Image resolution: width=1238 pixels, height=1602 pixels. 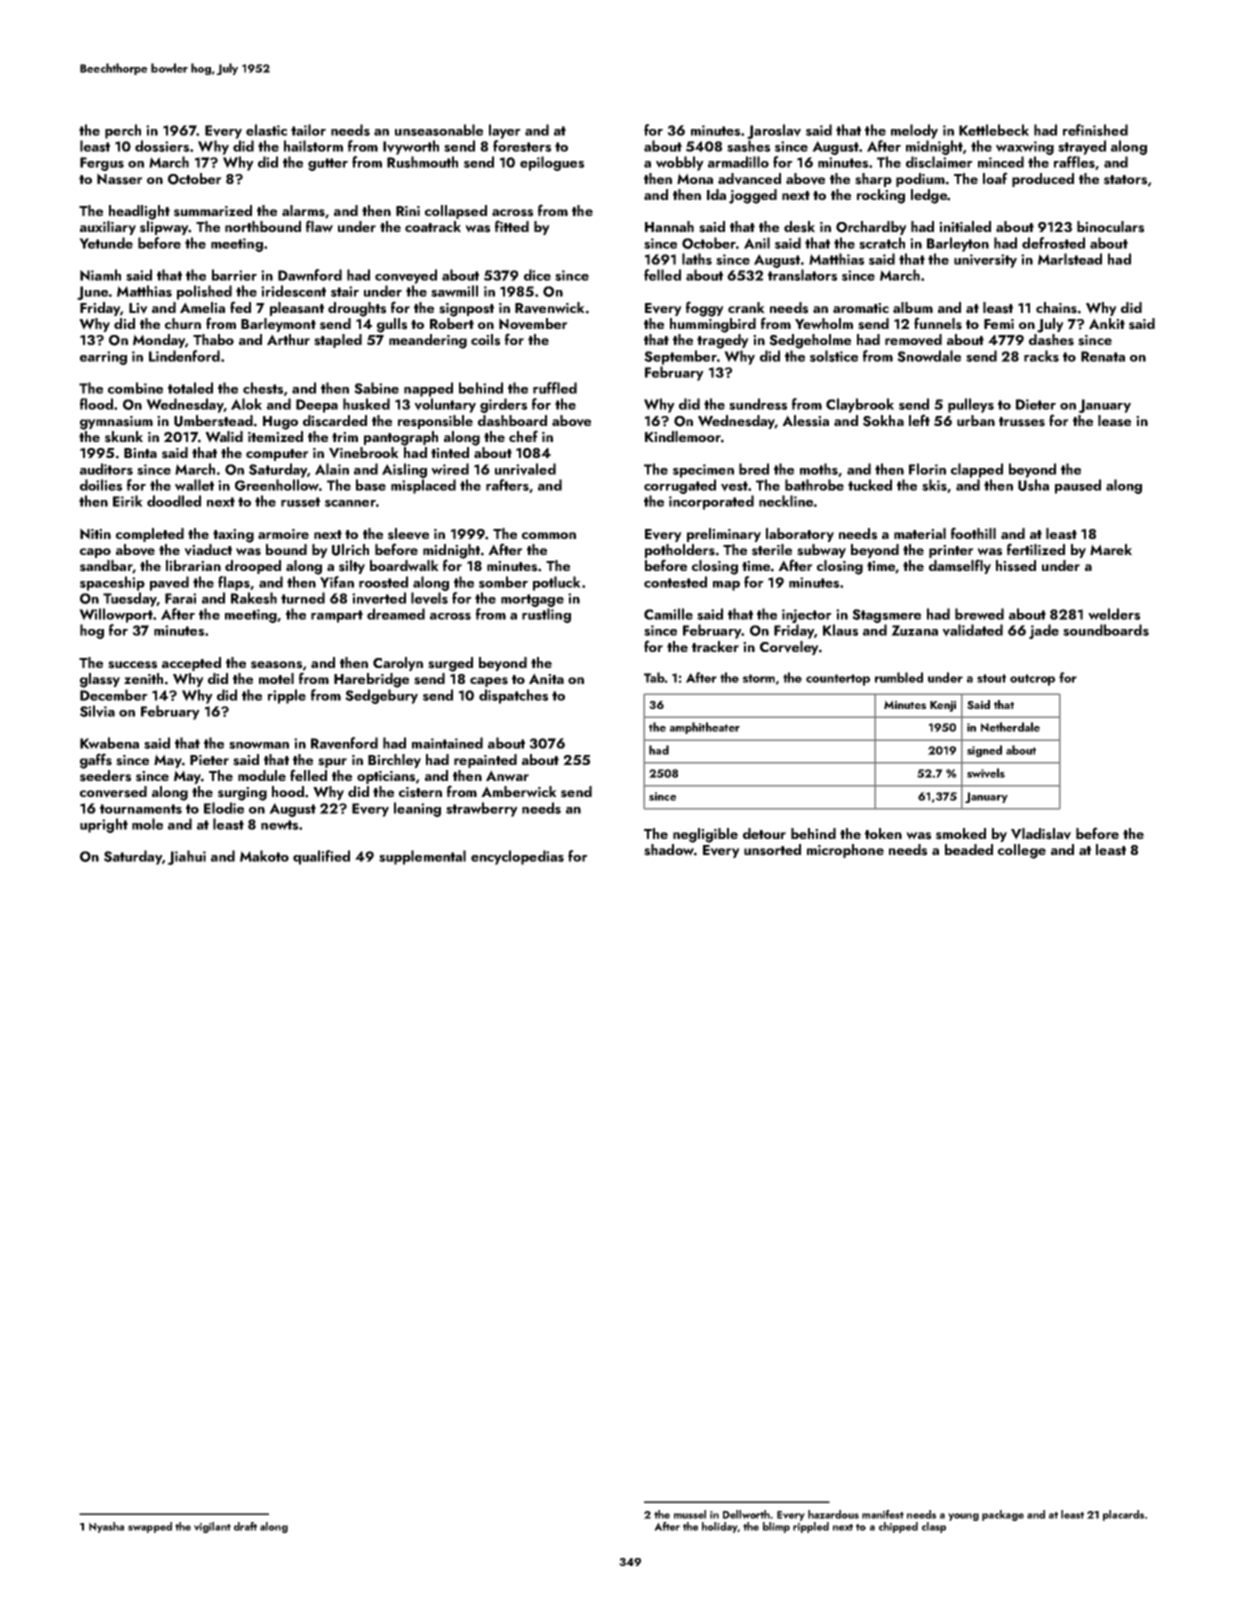 I want to click on racks, so click(x=1041, y=356).
